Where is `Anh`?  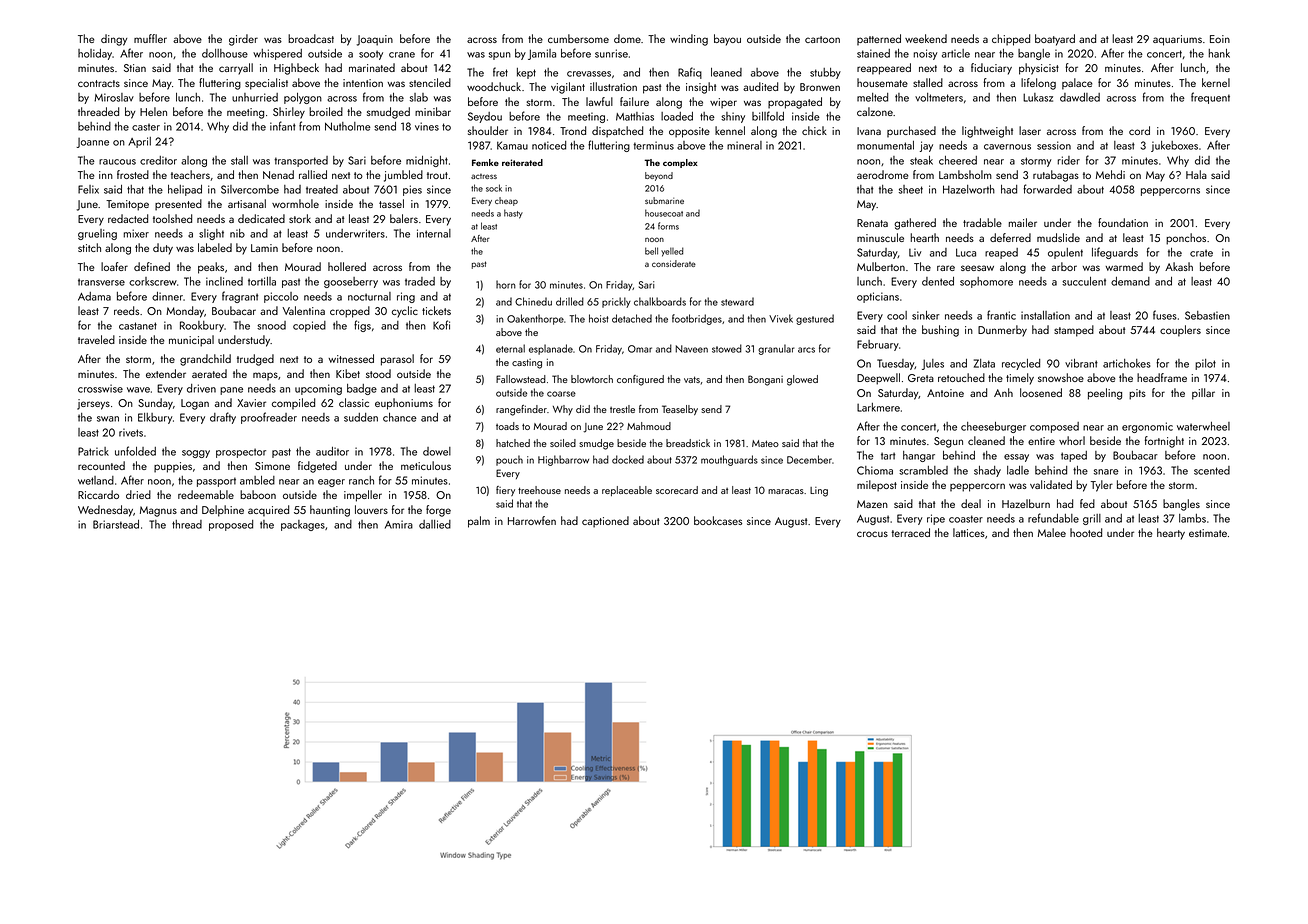
Anh is located at coordinates (1003, 392).
